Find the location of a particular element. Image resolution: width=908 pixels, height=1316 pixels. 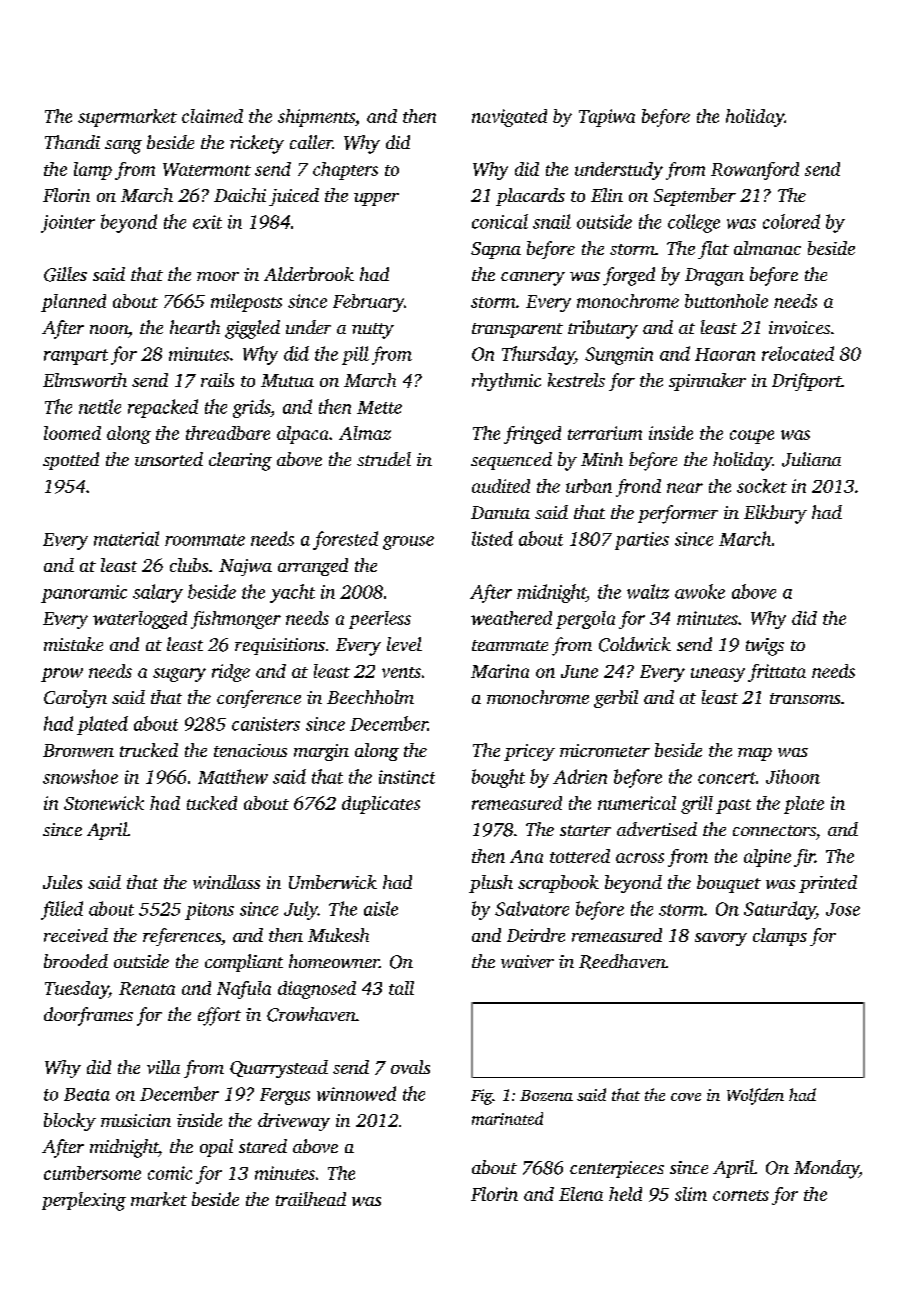

buttonhole is located at coordinates (726, 301).
